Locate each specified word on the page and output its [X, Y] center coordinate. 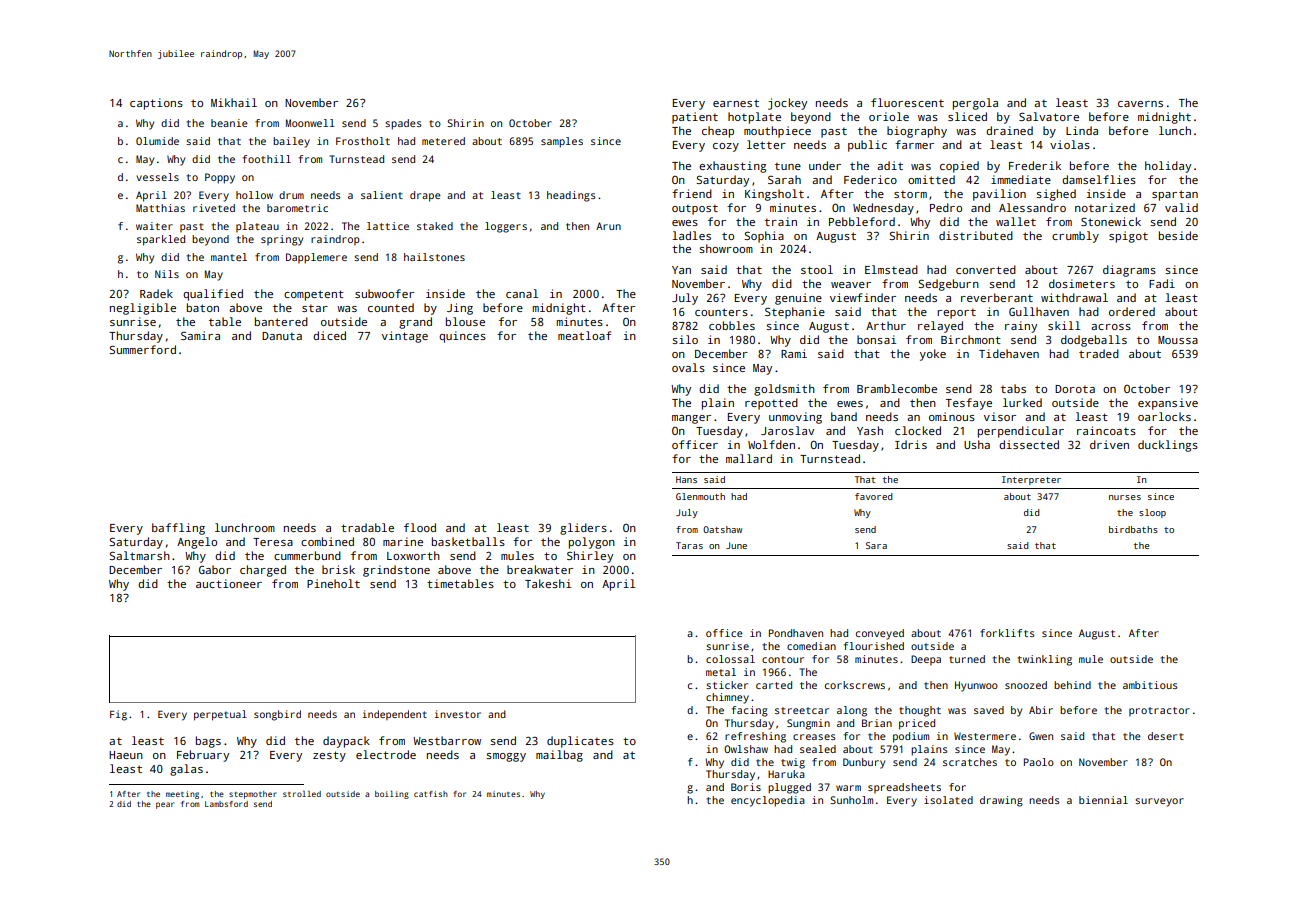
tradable [367, 527]
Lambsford [226, 804]
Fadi [1162, 283]
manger [691, 419]
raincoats [1106, 430]
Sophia [764, 237]
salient [382, 195]
